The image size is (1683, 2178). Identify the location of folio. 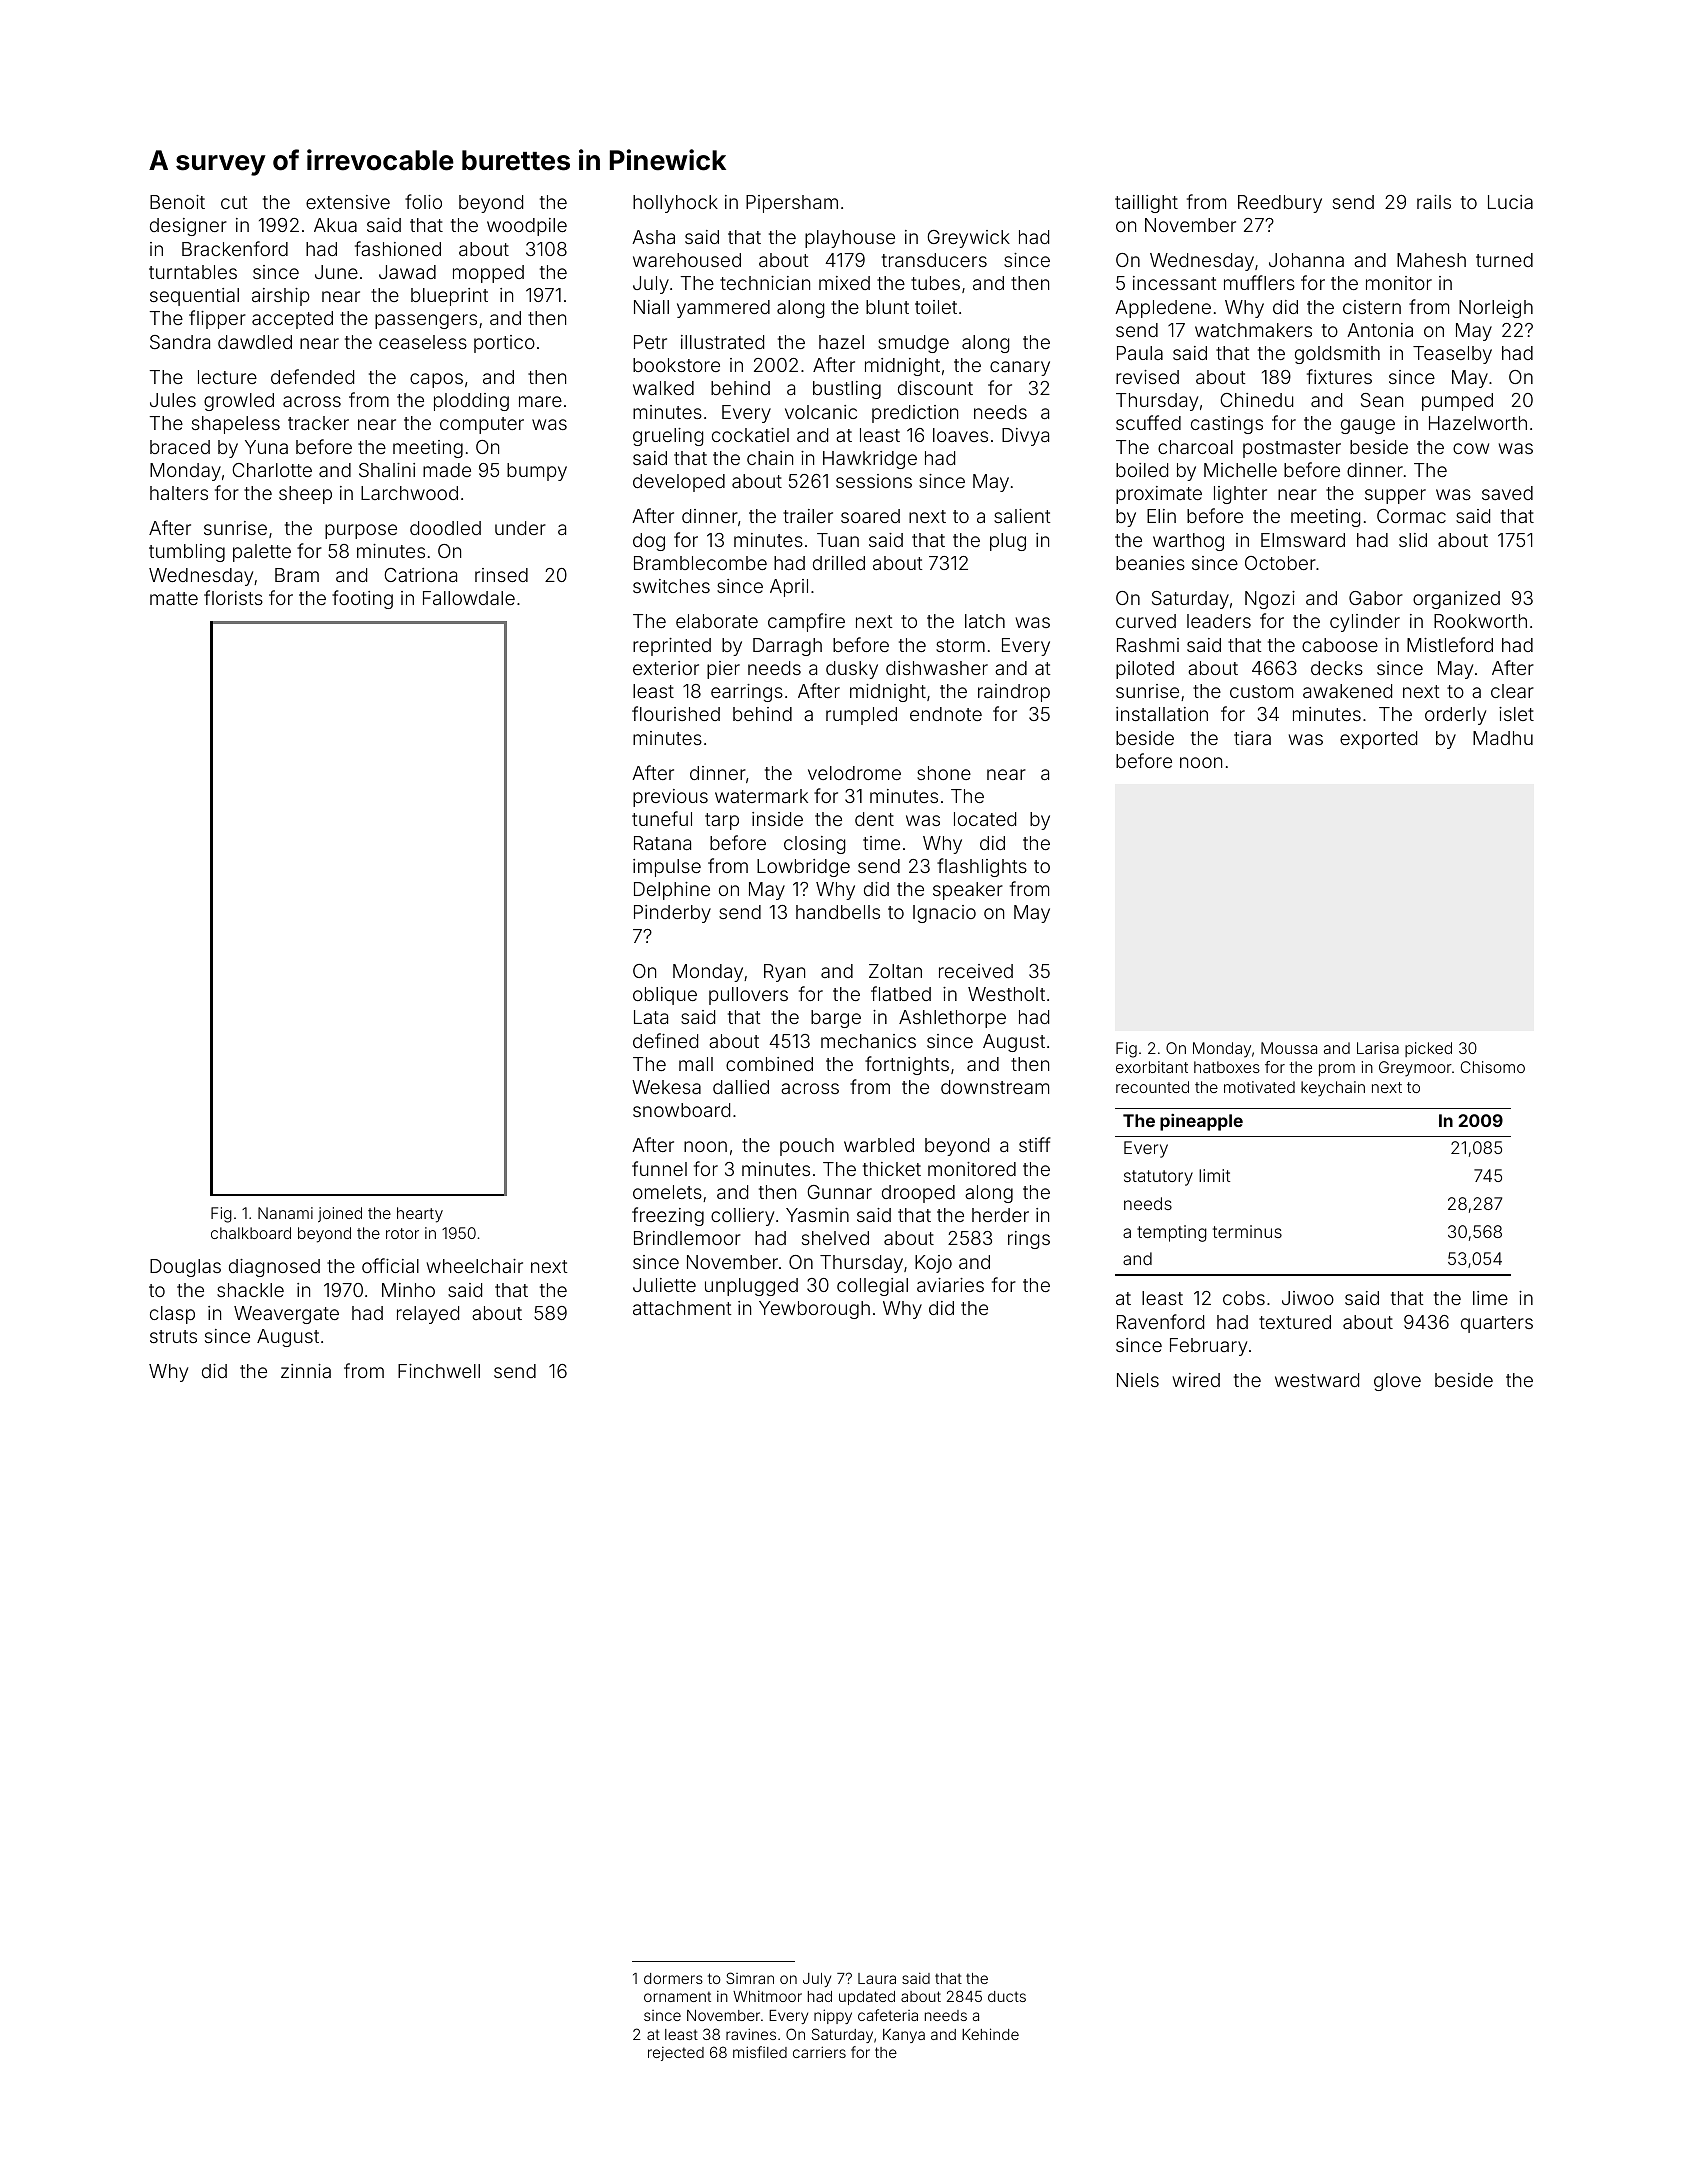
(423, 201).
